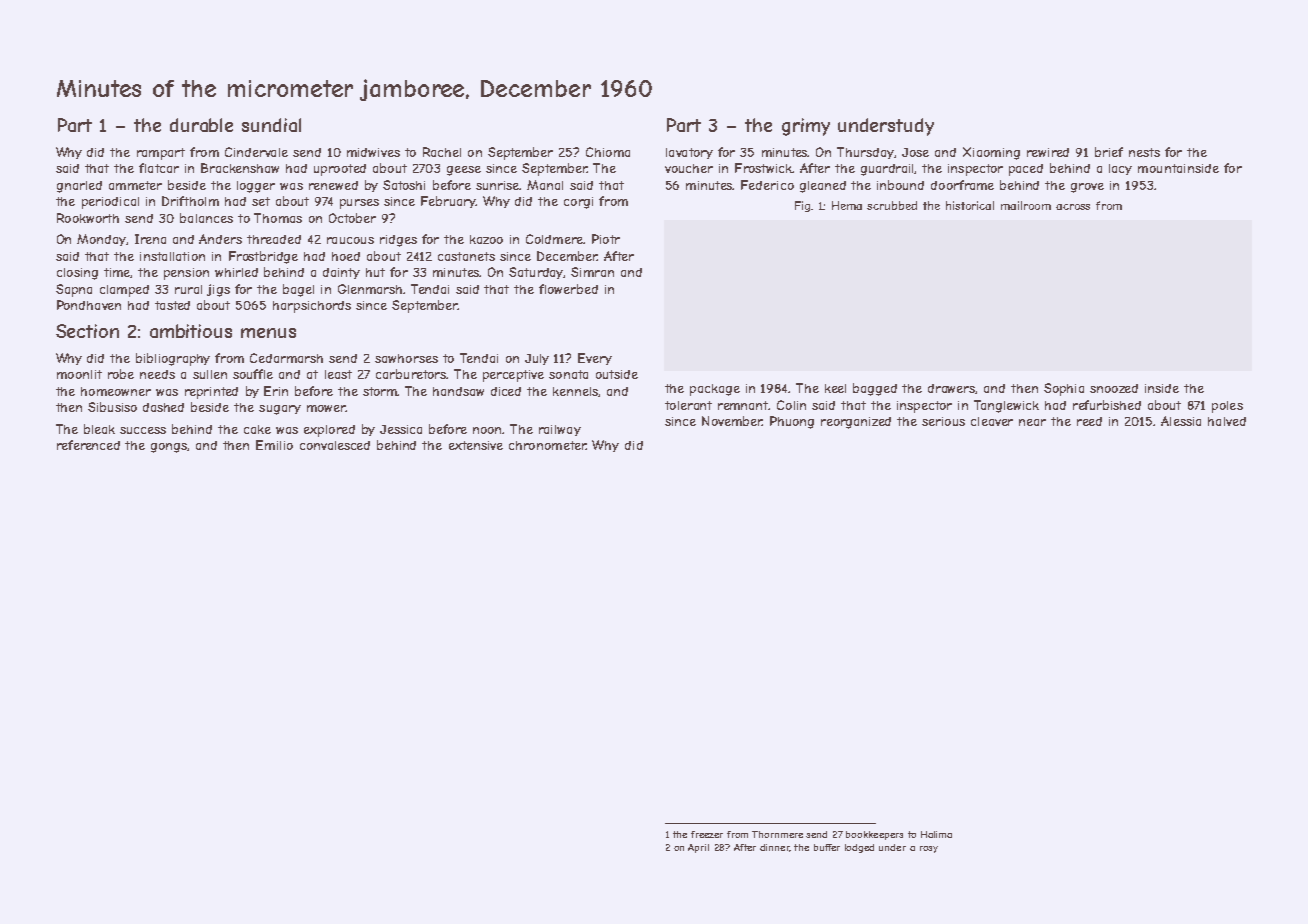  Describe the element at coordinates (803, 206) in the image. I see `Fig` at that location.
